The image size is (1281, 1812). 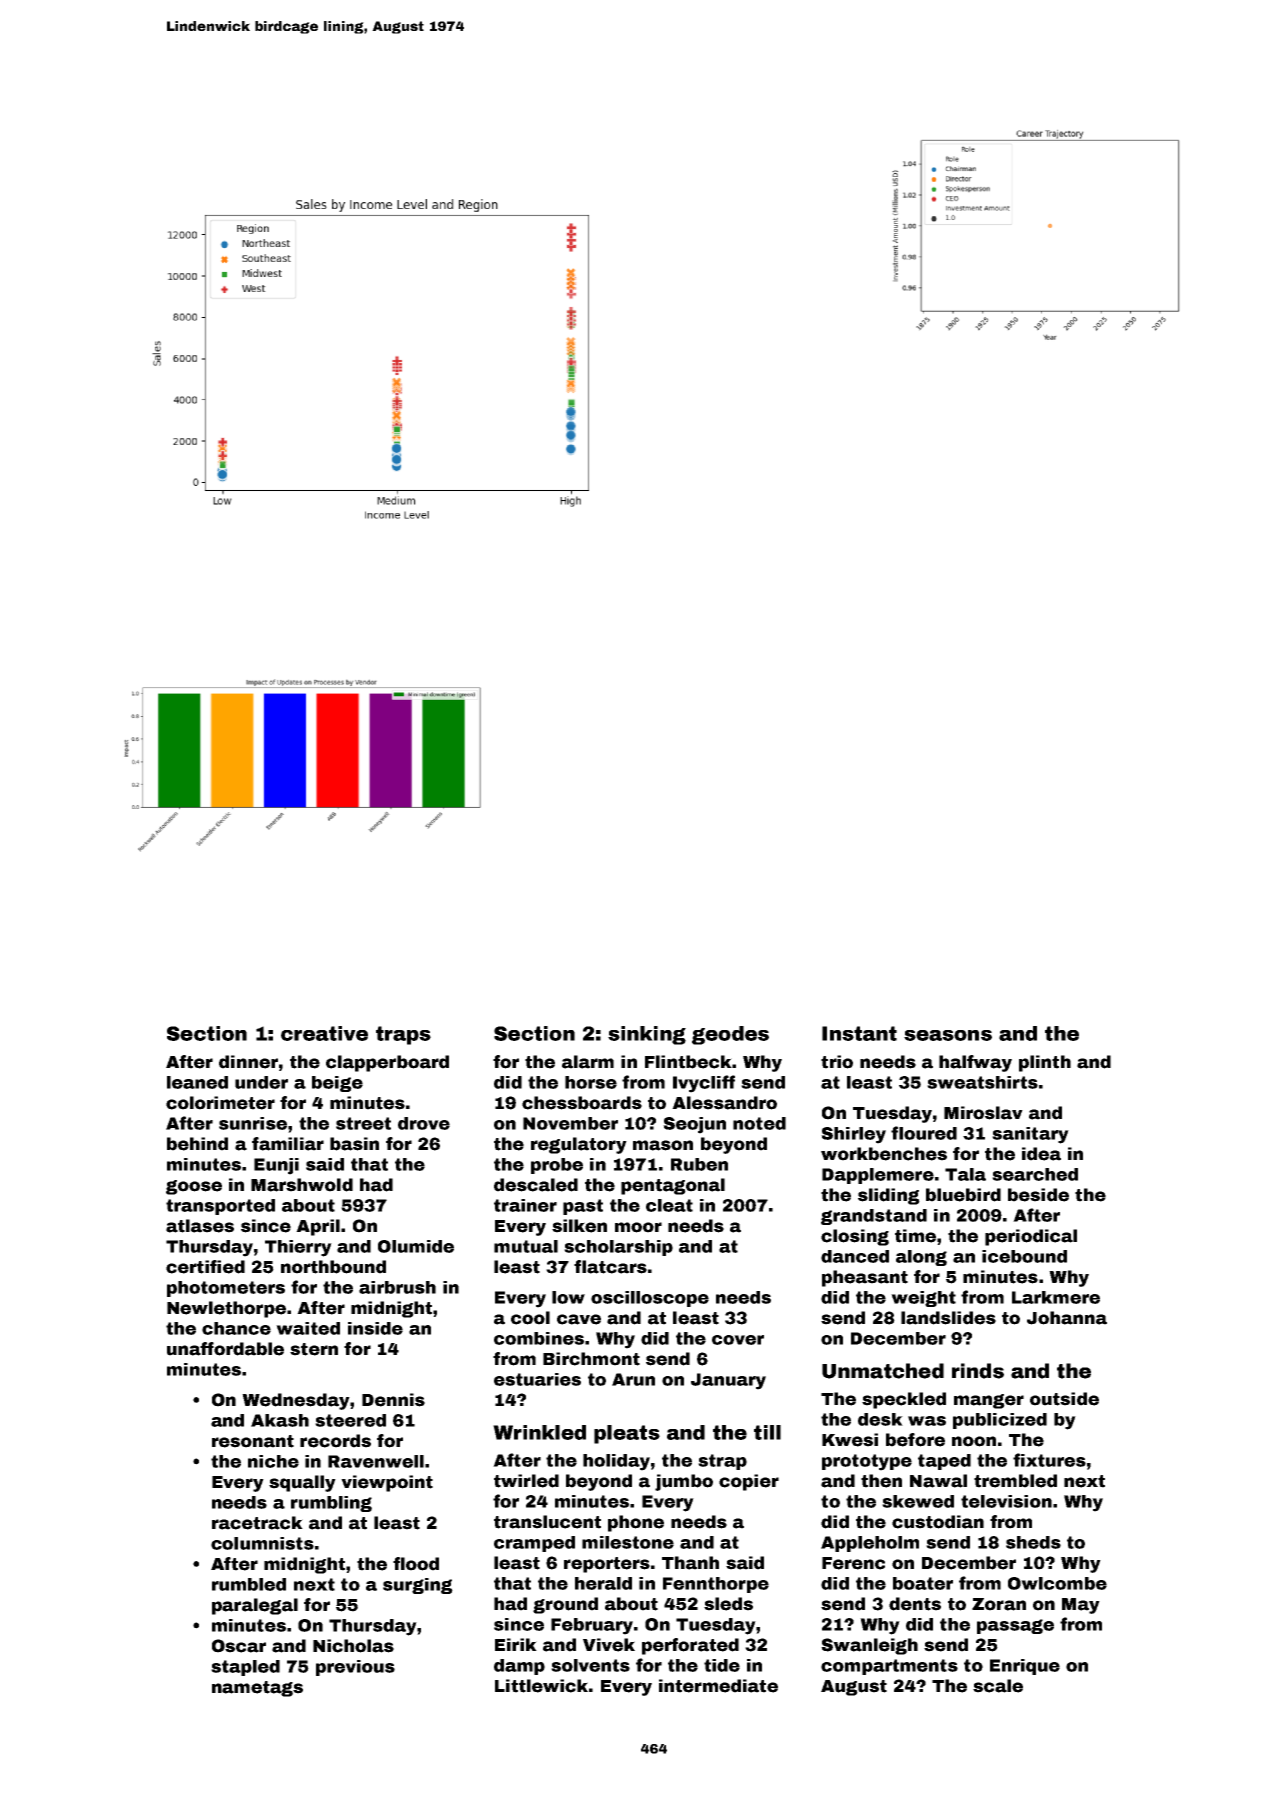 What do you see at coordinates (948, 1035) in the screenshot?
I see `seasons` at bounding box center [948, 1035].
